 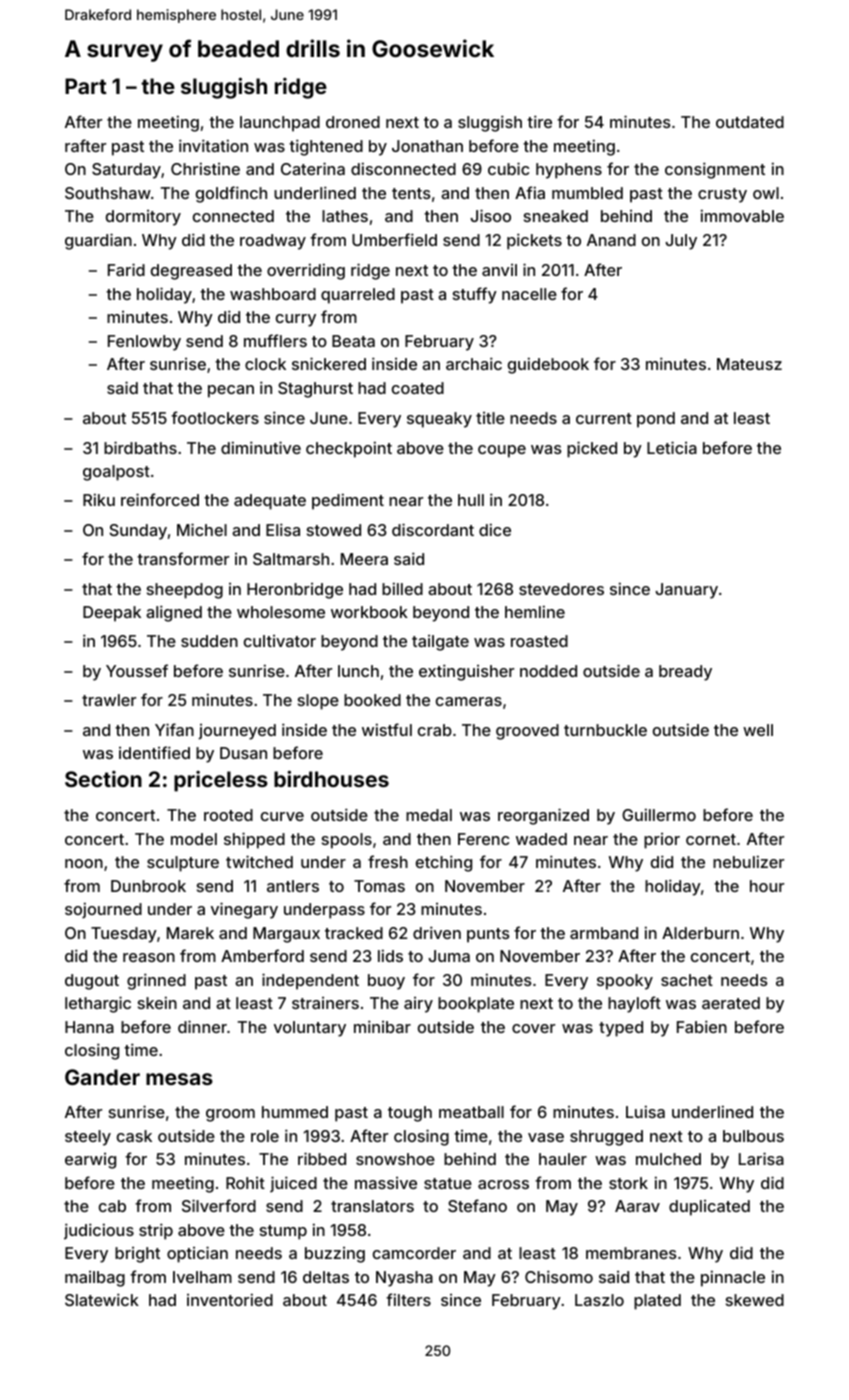 What do you see at coordinates (140, 447) in the screenshot?
I see `birdbaths` at bounding box center [140, 447].
